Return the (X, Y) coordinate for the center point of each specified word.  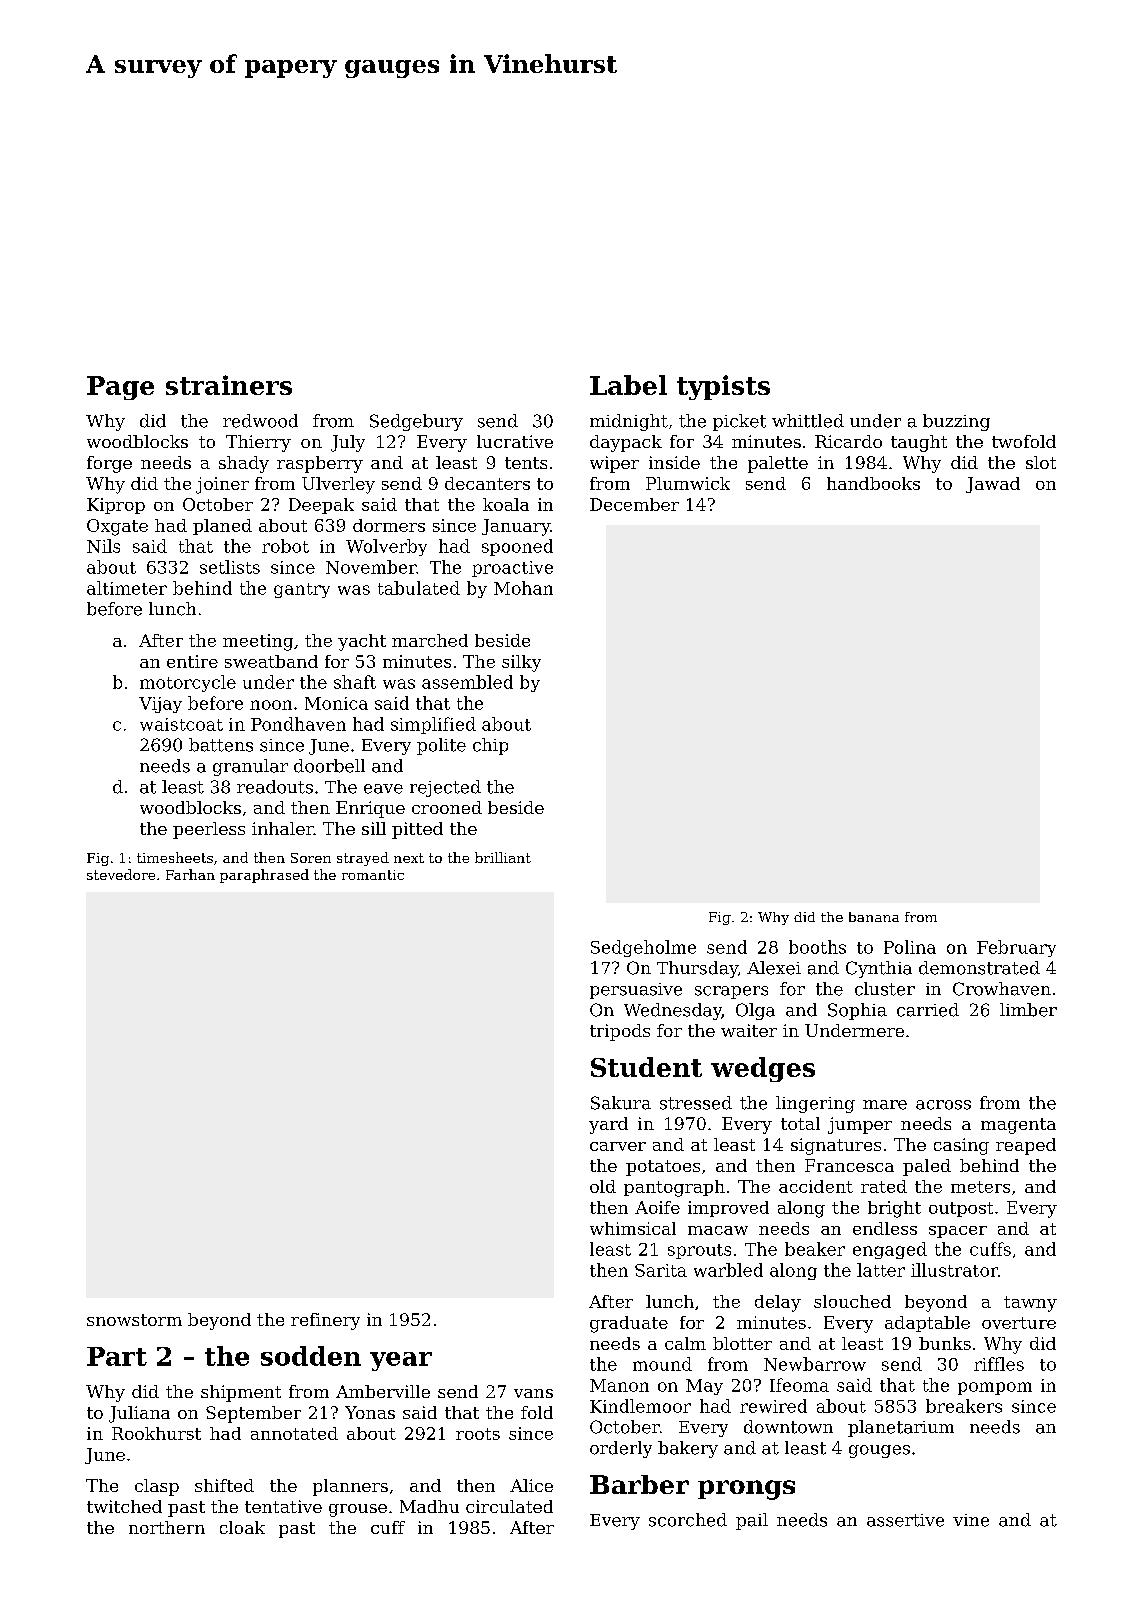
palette (778, 464)
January (516, 527)
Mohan (523, 588)
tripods (620, 1032)
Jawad (993, 485)
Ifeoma (799, 1385)
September (253, 1414)
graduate (629, 1324)
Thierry (258, 443)
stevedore (121, 874)
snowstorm (134, 1320)
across (943, 1105)
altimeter (127, 588)
